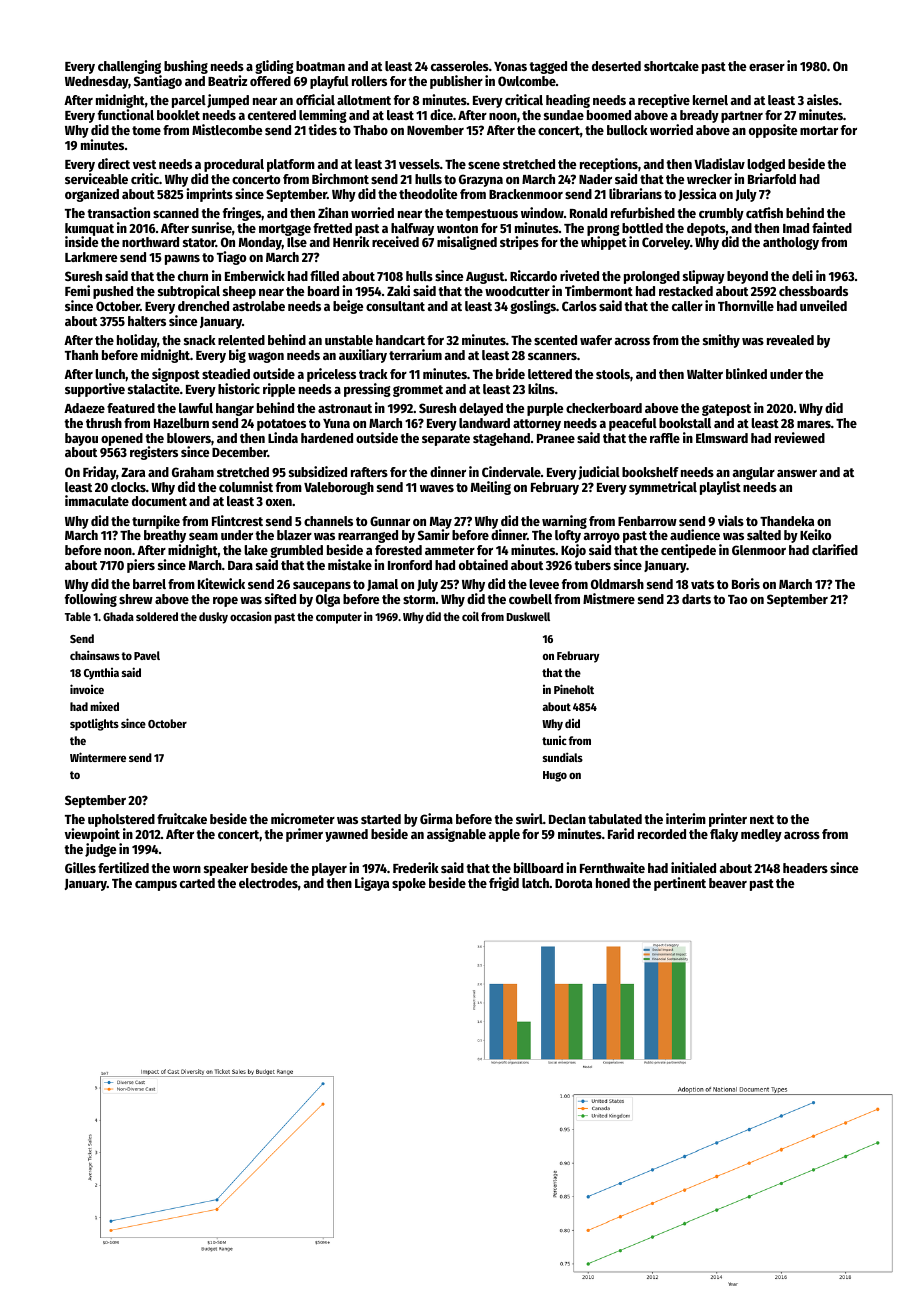 This screenshot has height=1308, width=924. What do you see at coordinates (767, 67) in the screenshot?
I see `eraser` at bounding box center [767, 67].
